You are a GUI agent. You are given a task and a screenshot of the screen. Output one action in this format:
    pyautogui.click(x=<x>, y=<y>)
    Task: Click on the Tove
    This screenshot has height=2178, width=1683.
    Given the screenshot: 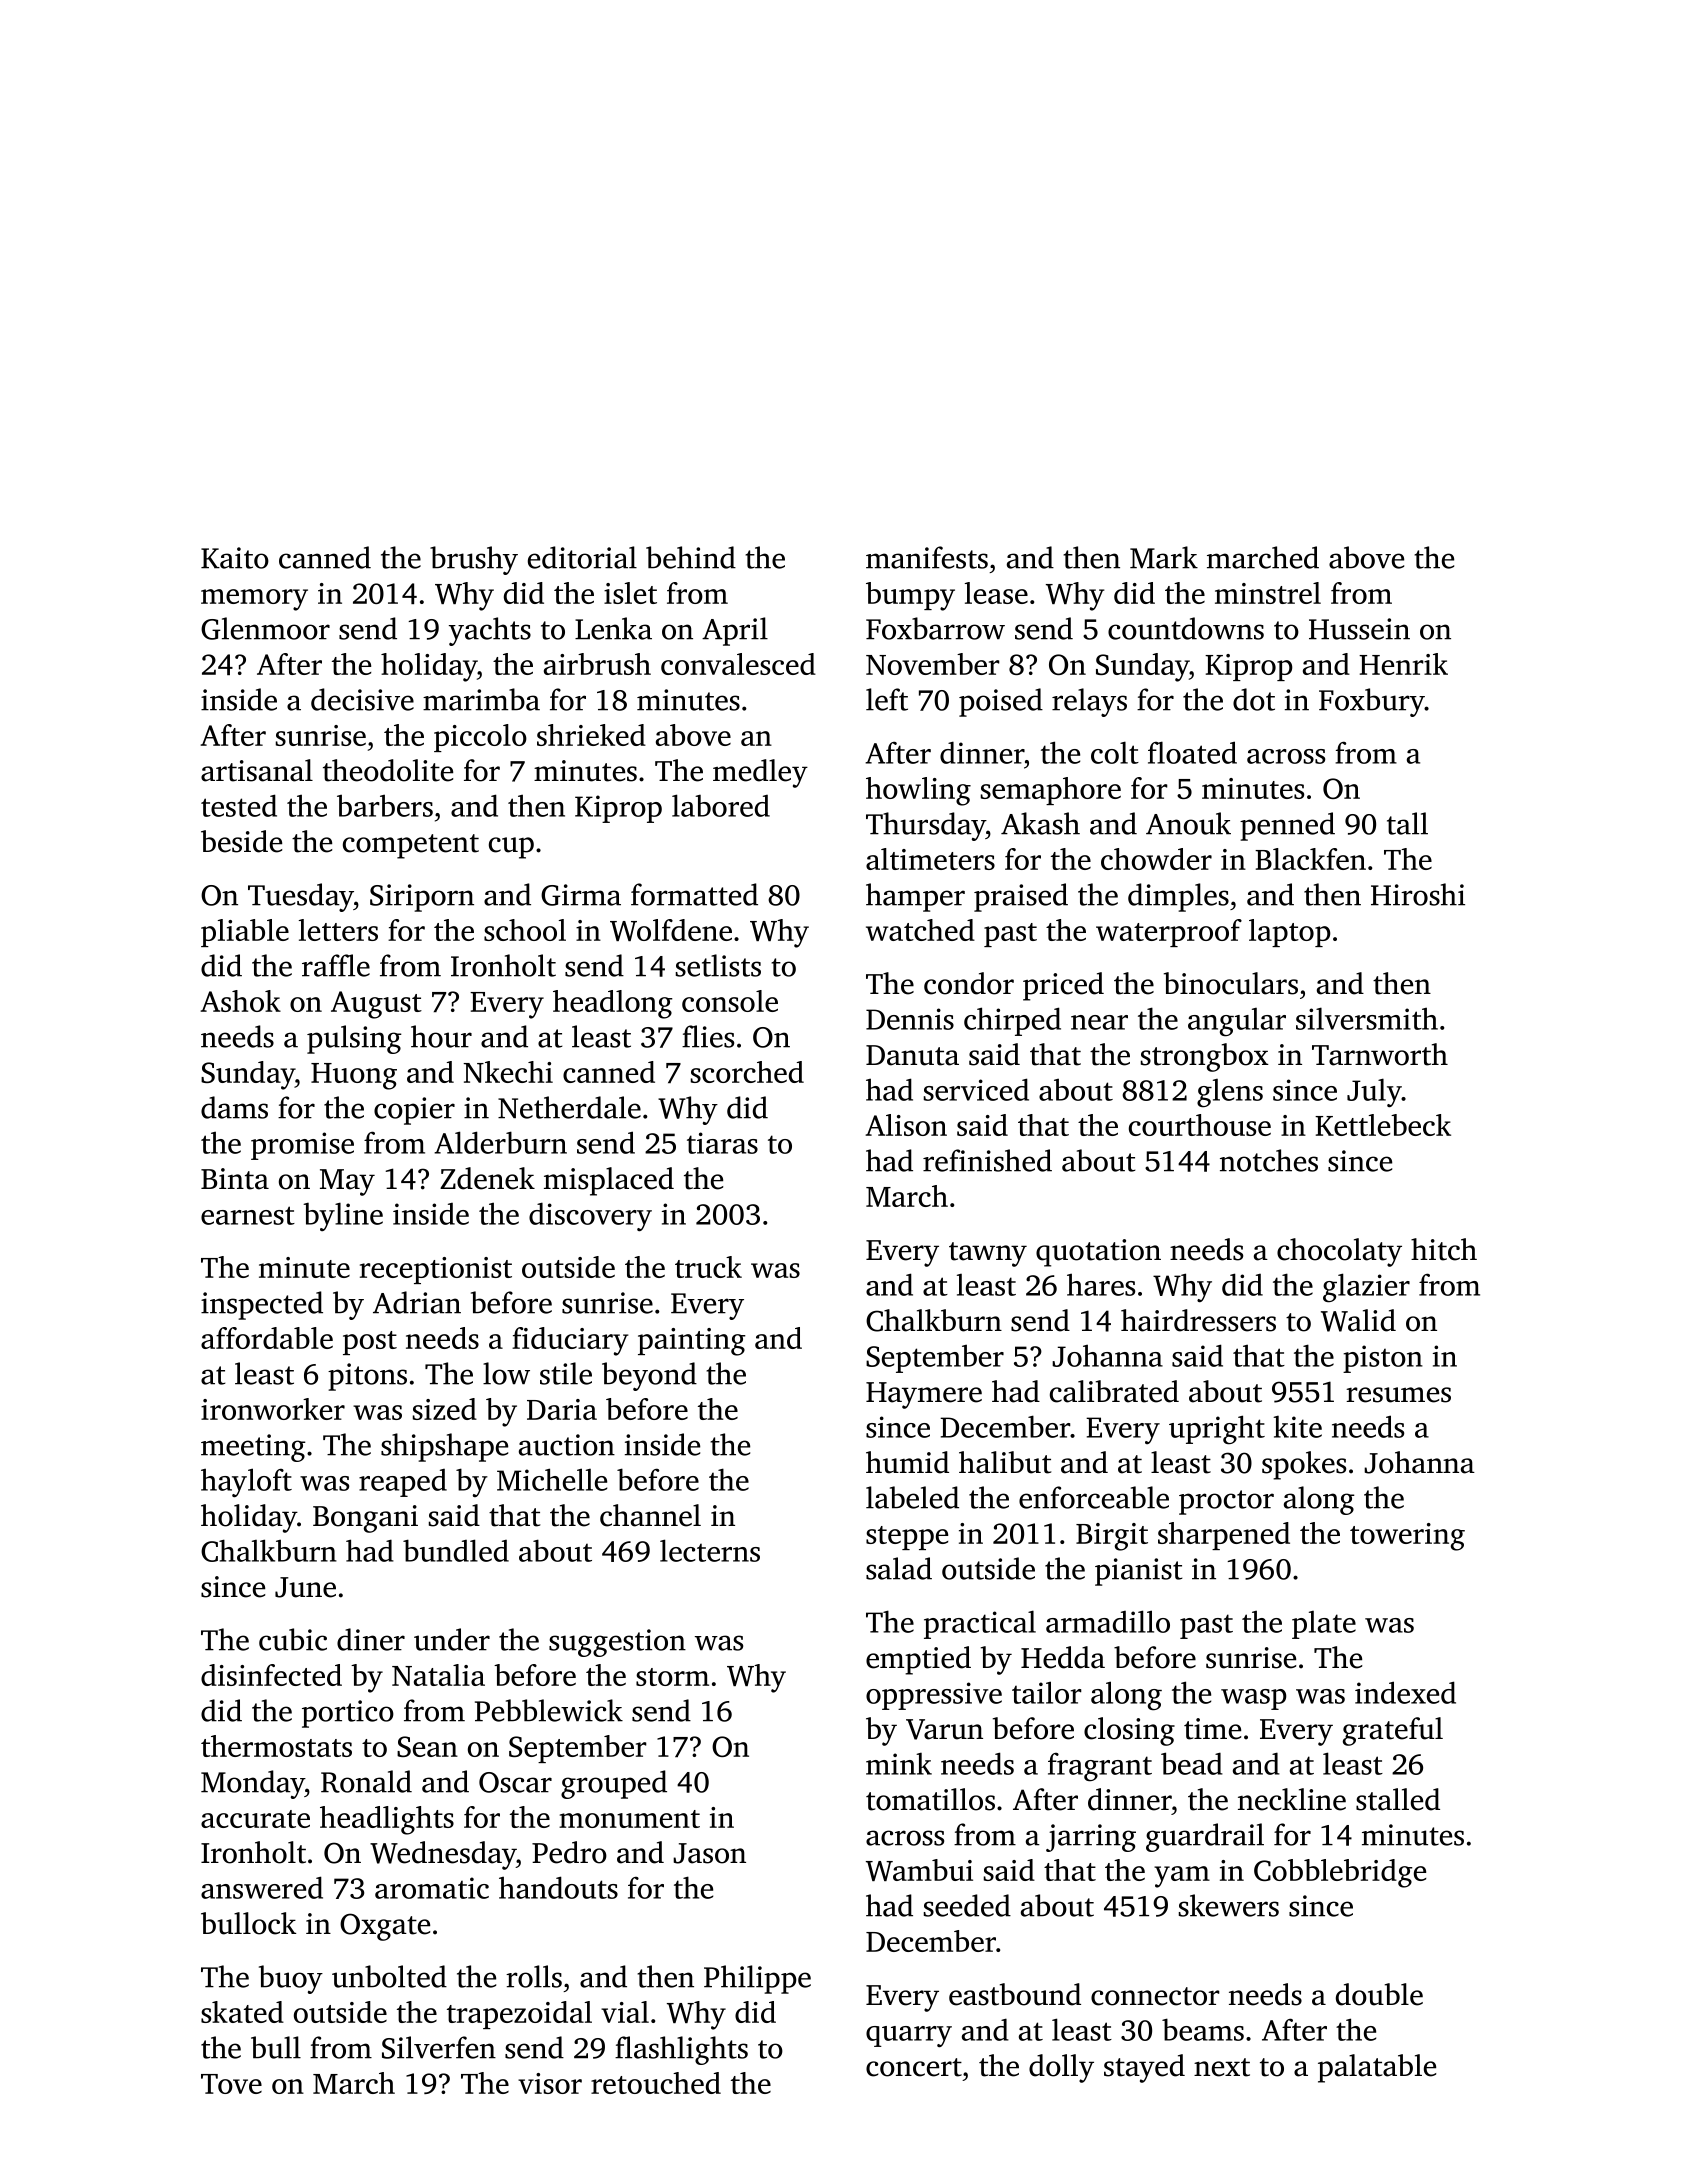 What is the action you would take?
    pyautogui.click(x=231, y=2084)
